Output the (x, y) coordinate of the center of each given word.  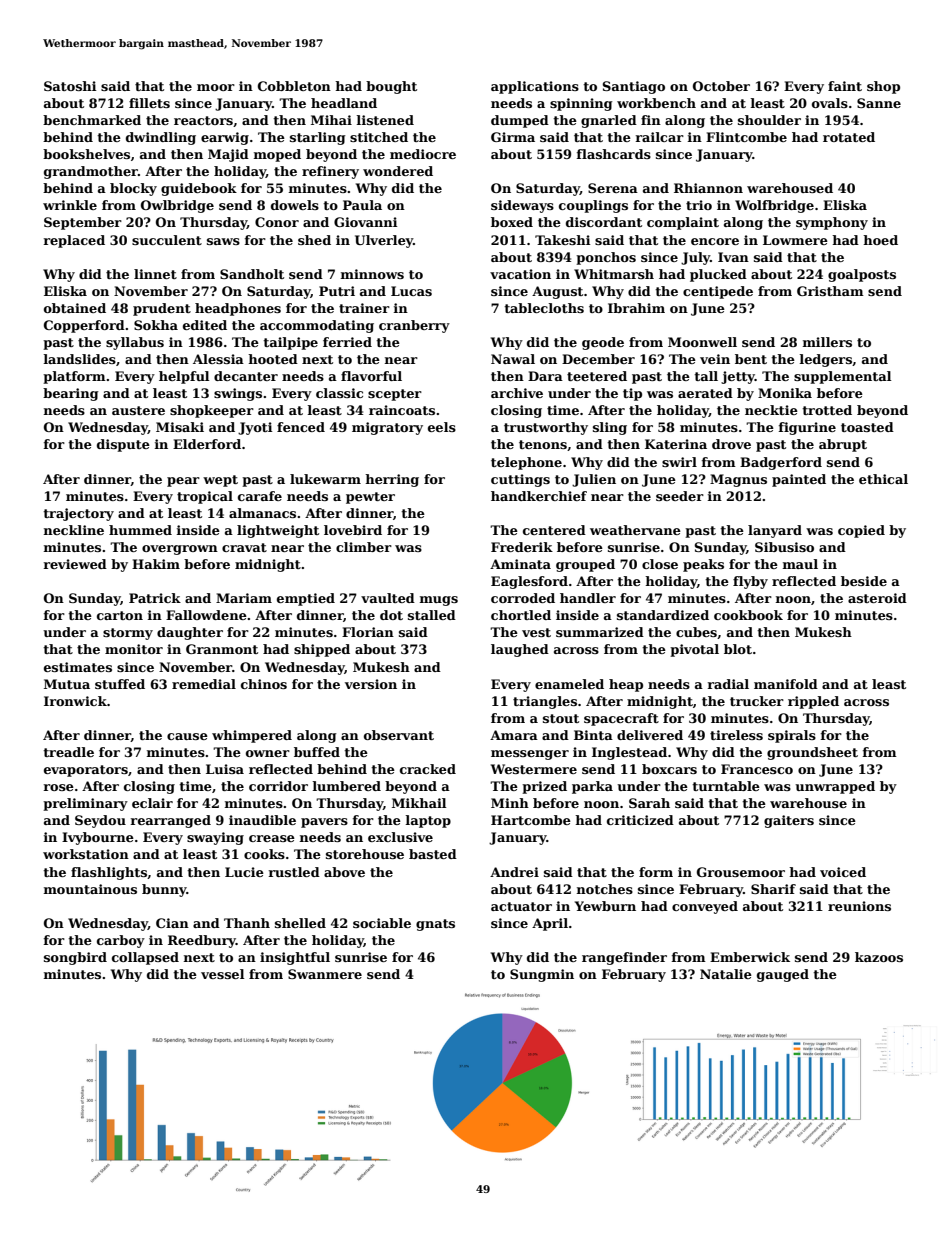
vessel (222, 974)
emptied (306, 599)
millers (827, 342)
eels (442, 427)
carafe (260, 496)
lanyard (775, 531)
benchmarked (92, 120)
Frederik (522, 547)
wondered (398, 171)
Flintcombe (746, 137)
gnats (435, 925)
